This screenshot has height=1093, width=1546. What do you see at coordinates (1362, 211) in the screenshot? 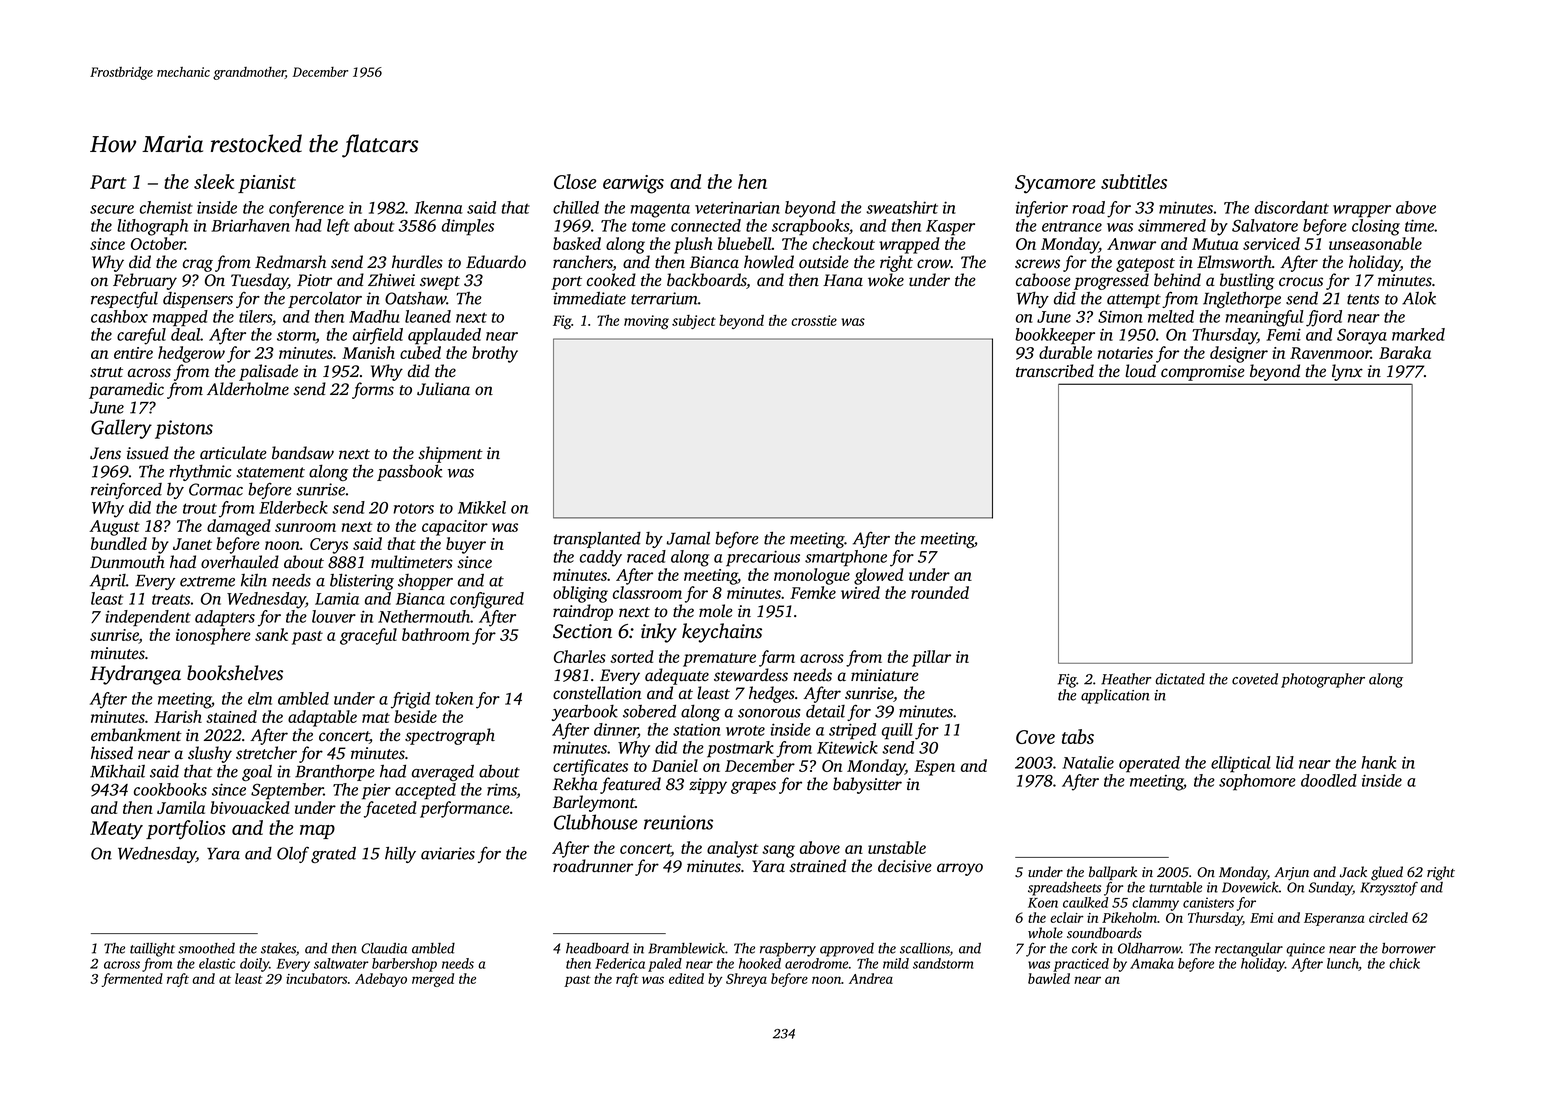
I see `wrapper` at bounding box center [1362, 211].
